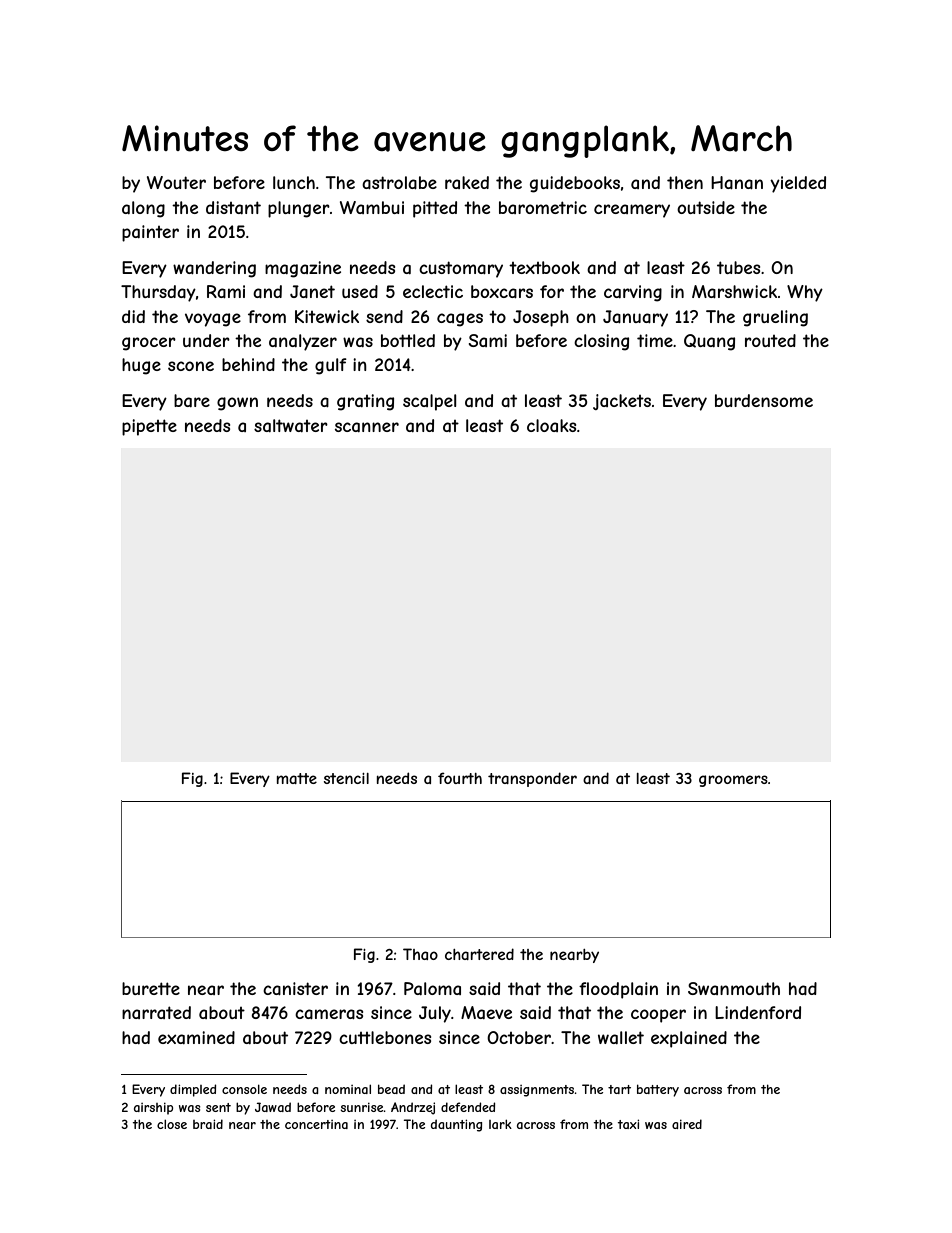  I want to click on astrolabe, so click(399, 182).
